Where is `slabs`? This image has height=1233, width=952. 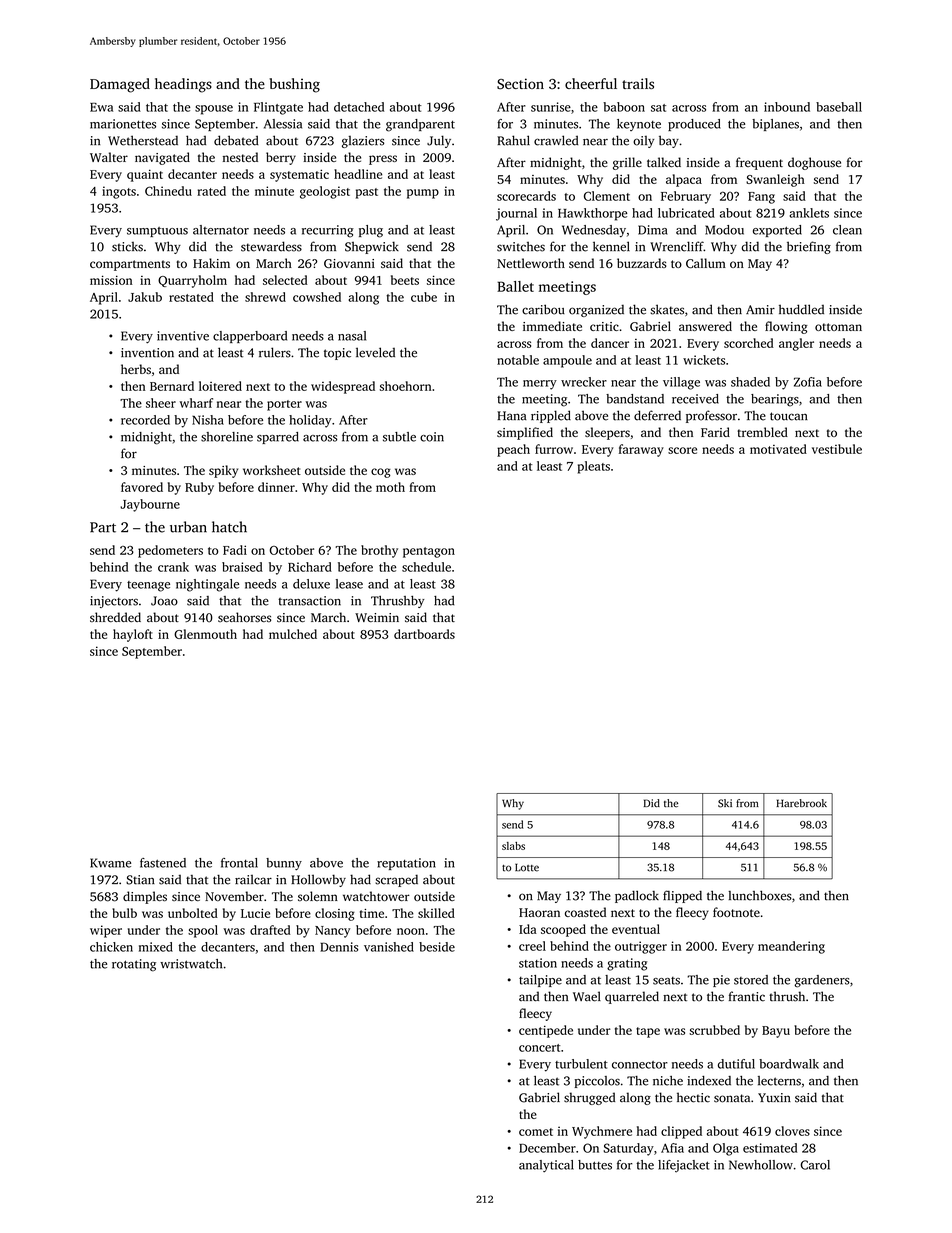 slabs is located at coordinates (513, 846).
